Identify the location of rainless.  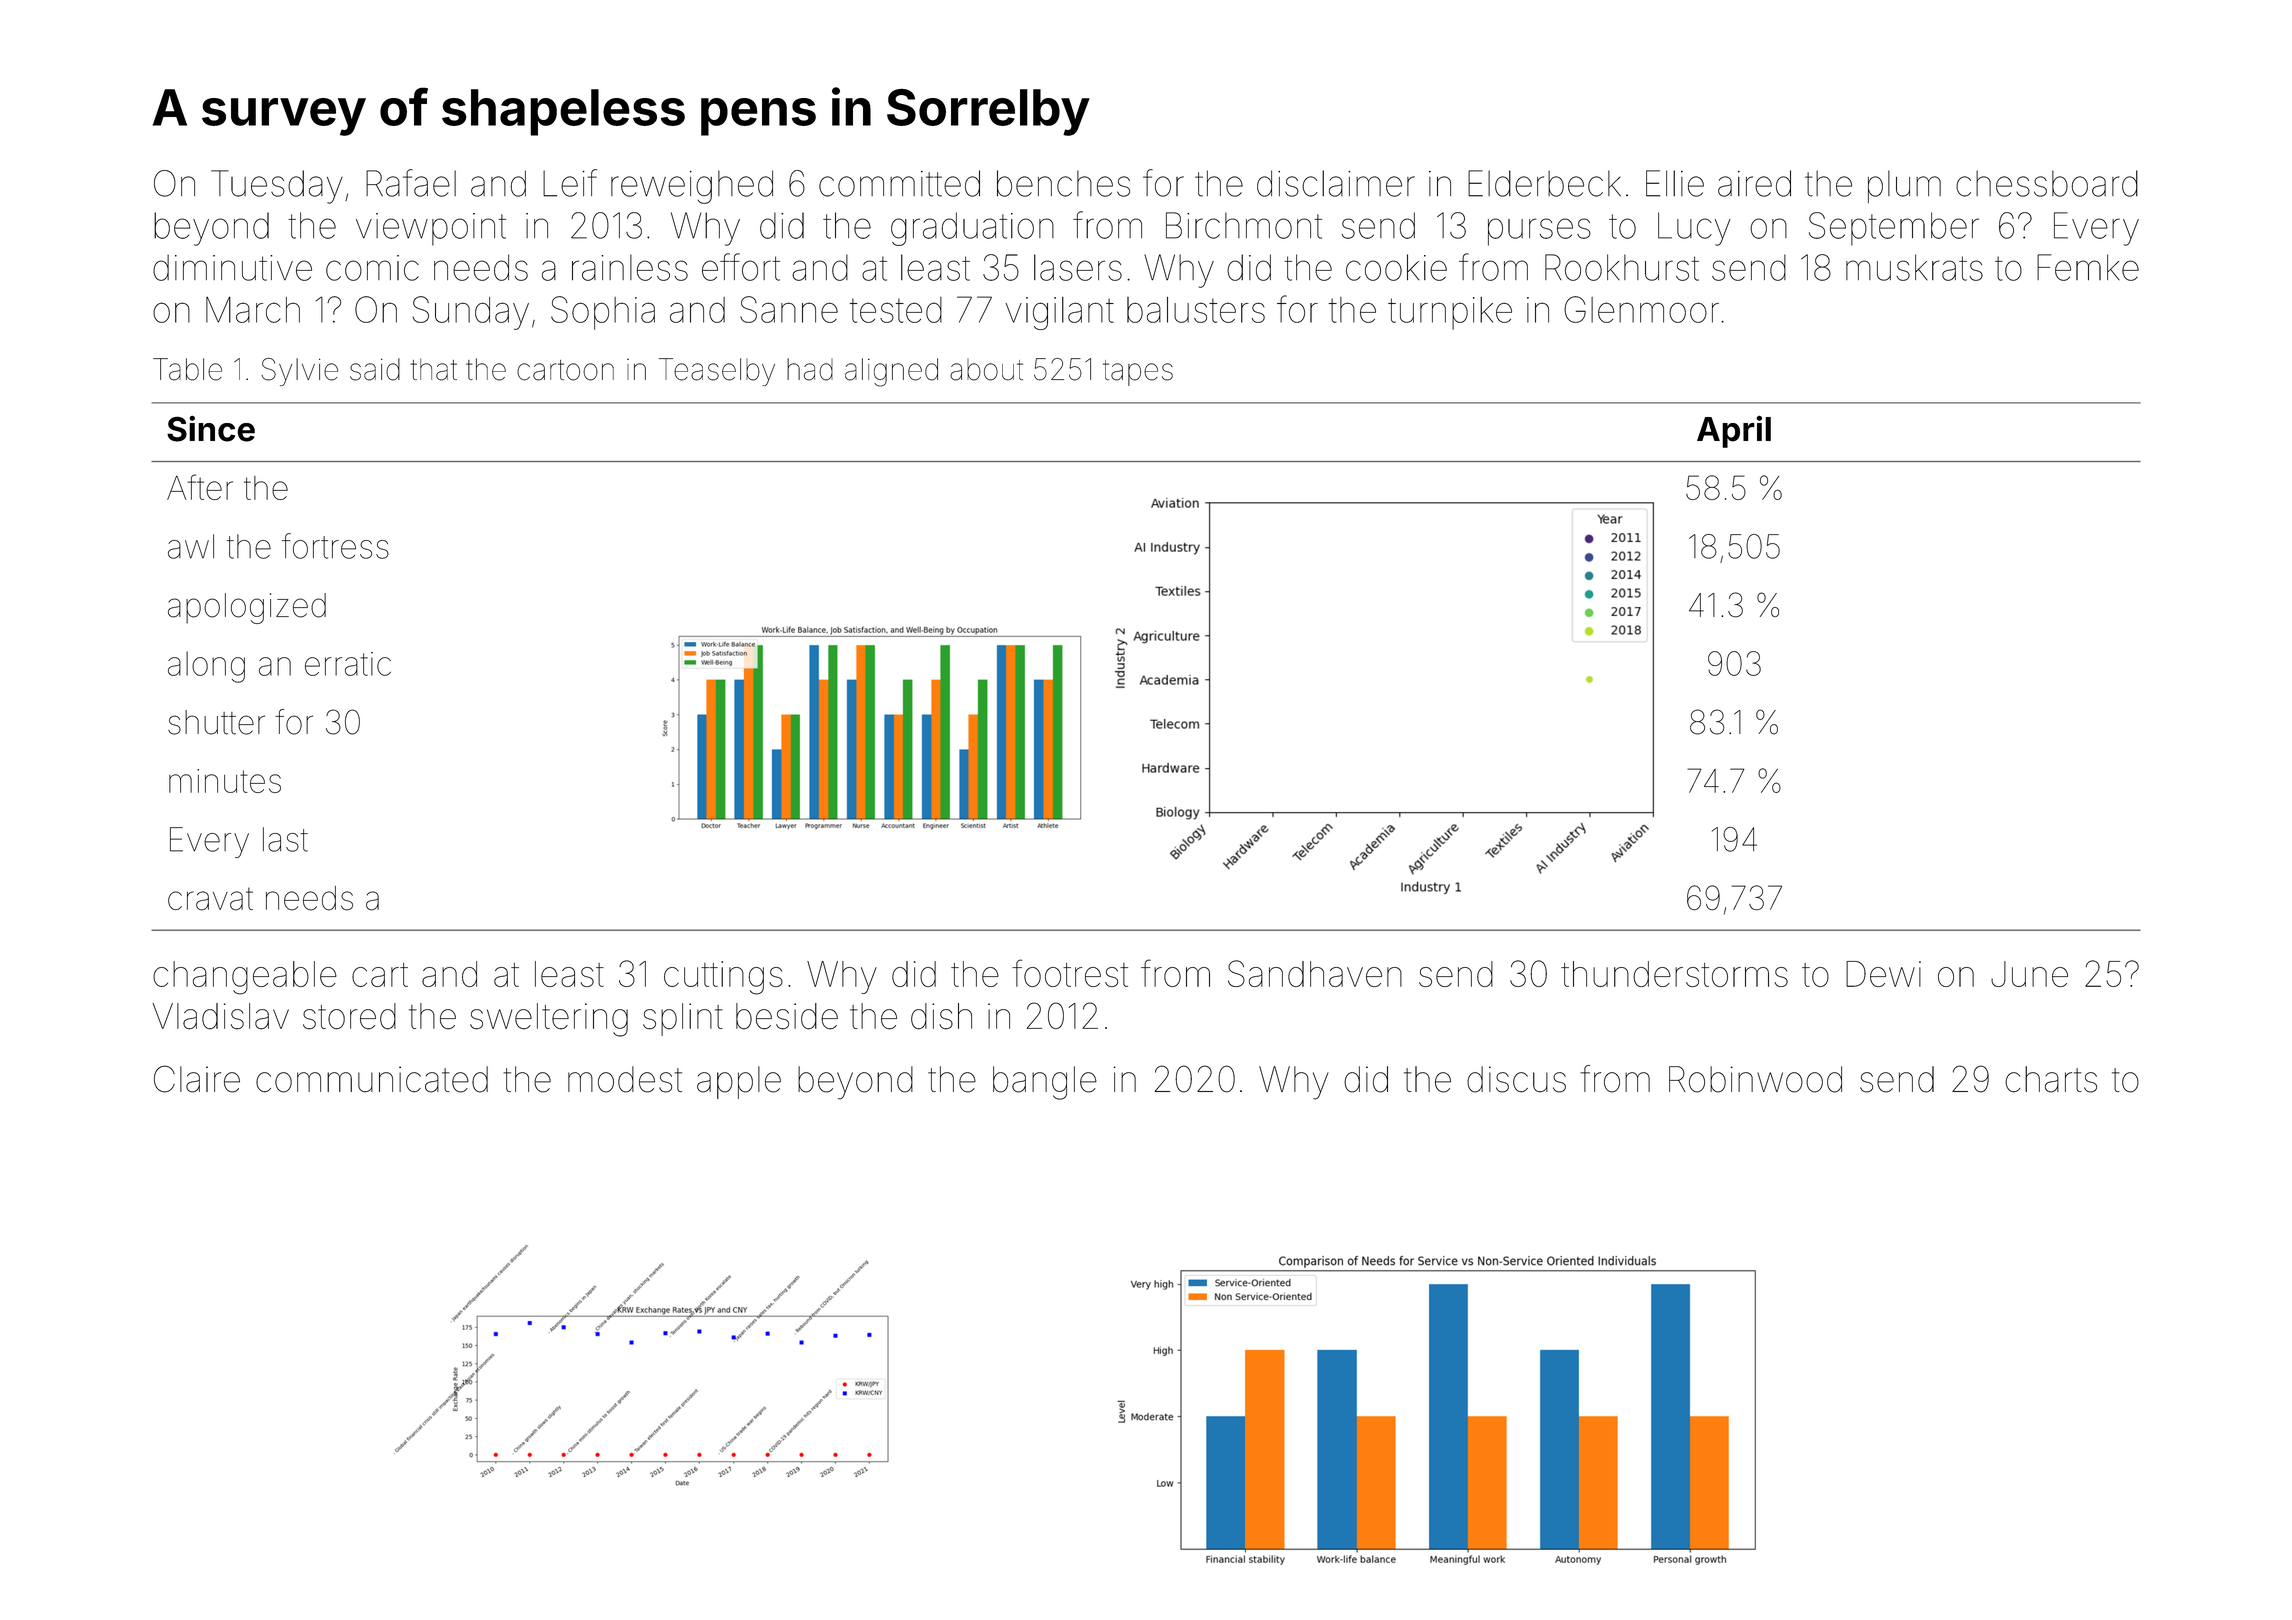
(630, 267).
